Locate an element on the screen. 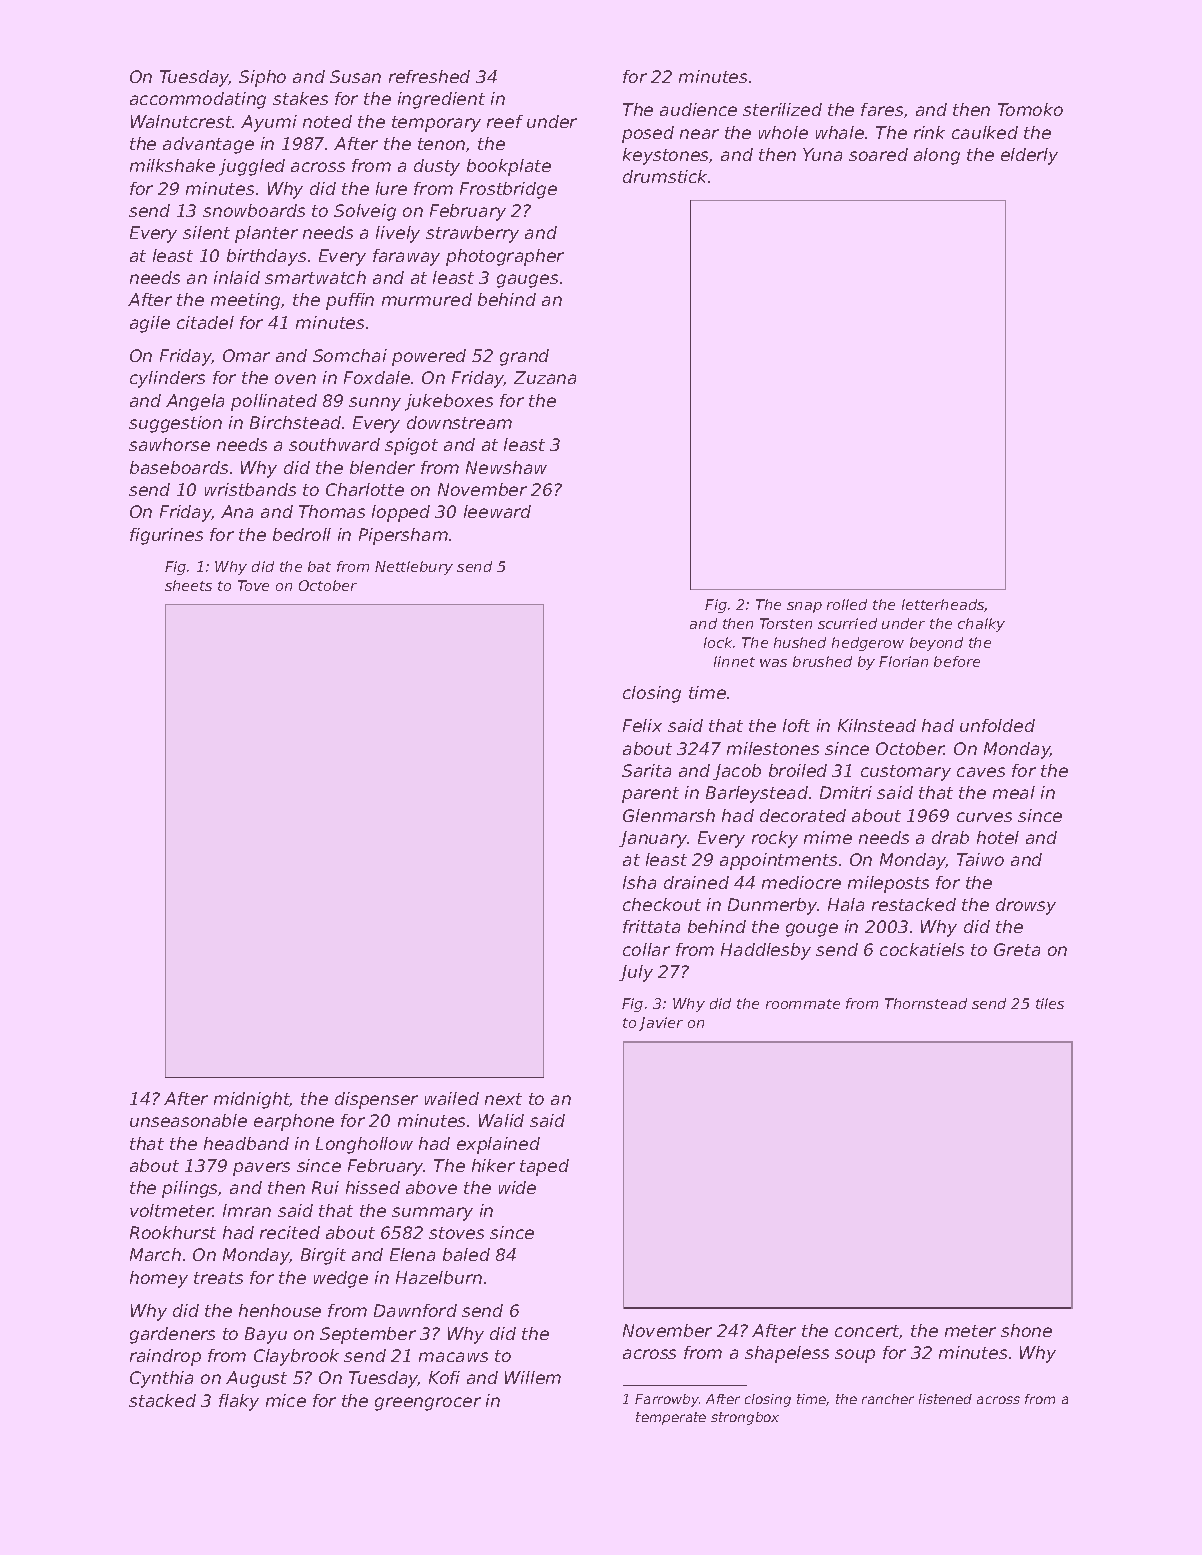  sheets is located at coordinates (188, 585).
